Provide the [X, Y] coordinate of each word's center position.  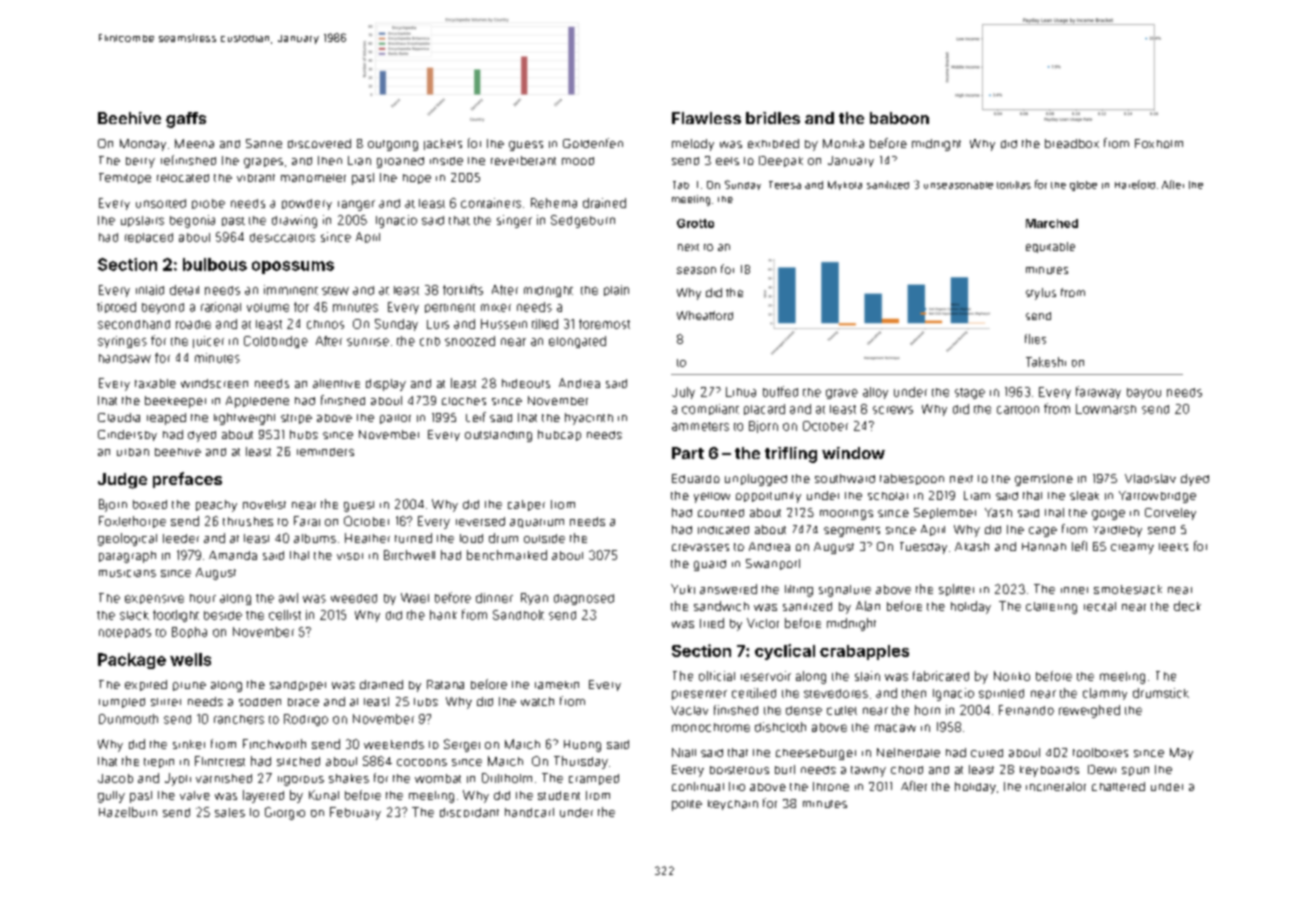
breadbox [1072, 143]
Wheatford [705, 315]
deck [1187, 606]
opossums [293, 267]
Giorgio [285, 813]
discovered [319, 143]
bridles [773, 118]
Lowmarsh [1106, 409]
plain [616, 290]
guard [710, 565]
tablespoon [912, 479]
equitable [1050, 247]
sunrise [368, 342]
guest [359, 506]
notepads [125, 633]
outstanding [498, 436]
